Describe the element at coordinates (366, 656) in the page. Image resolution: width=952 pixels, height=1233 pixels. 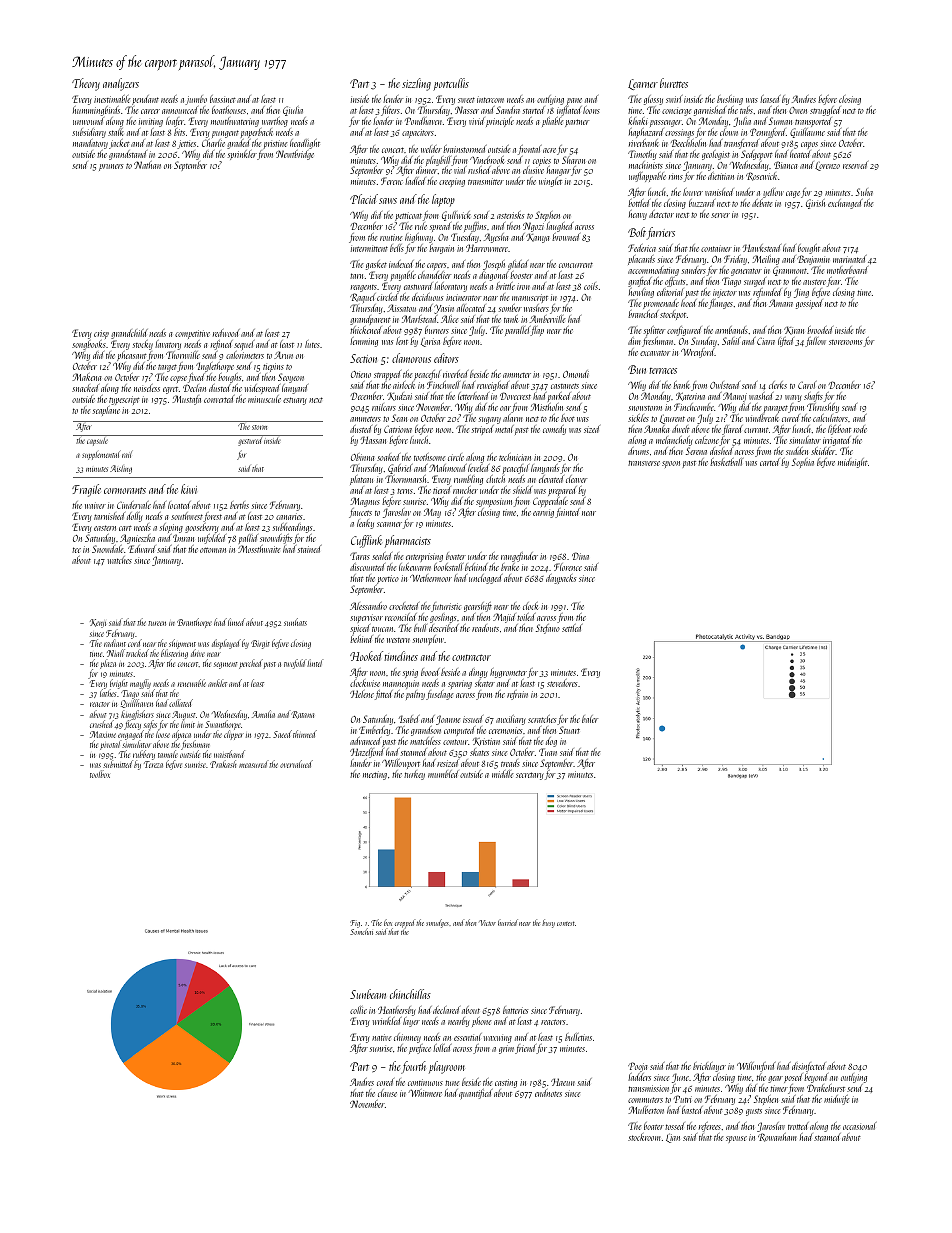
I see `Hooked` at that location.
